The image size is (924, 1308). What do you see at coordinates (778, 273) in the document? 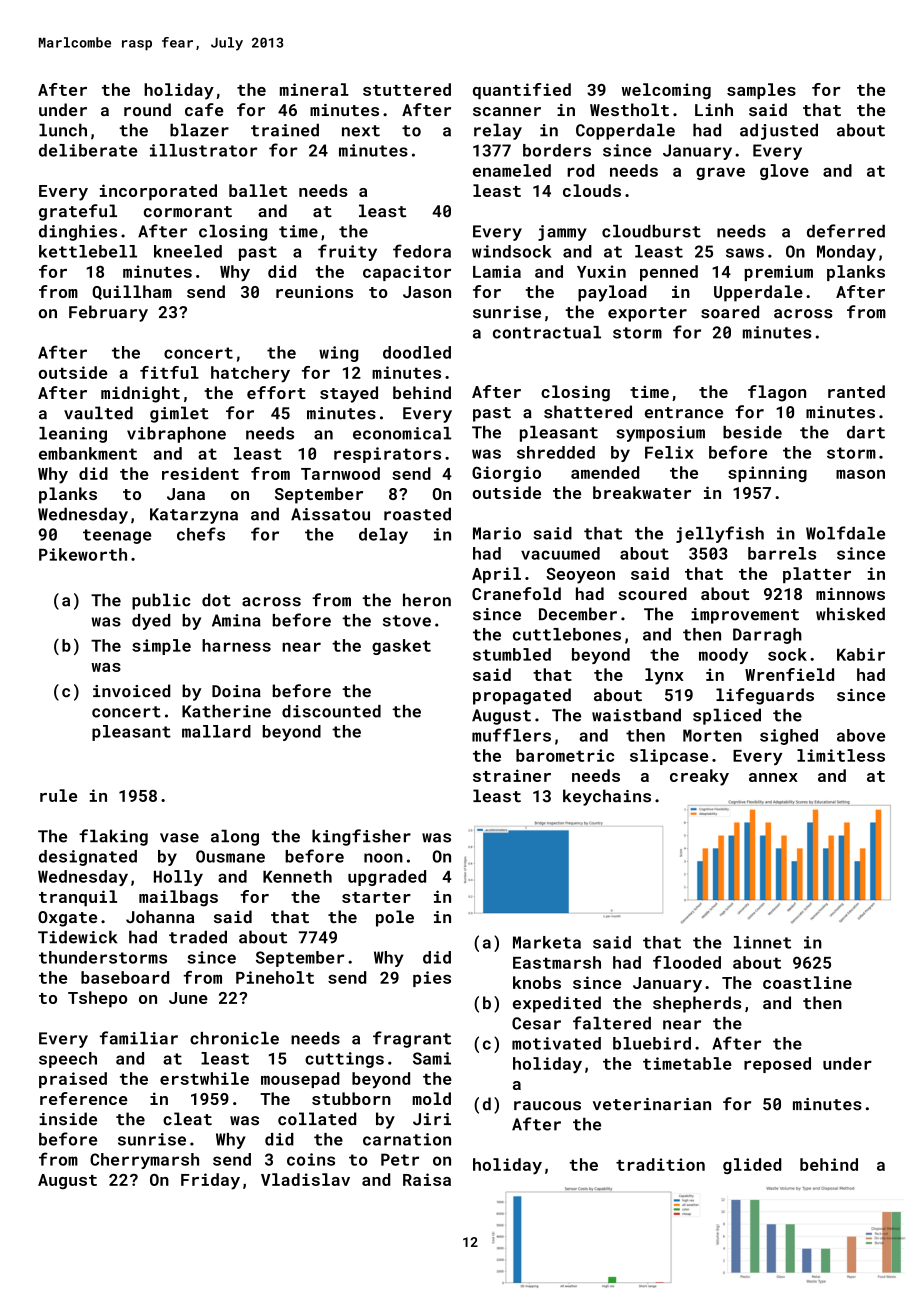
I see `premium` at bounding box center [778, 273].
